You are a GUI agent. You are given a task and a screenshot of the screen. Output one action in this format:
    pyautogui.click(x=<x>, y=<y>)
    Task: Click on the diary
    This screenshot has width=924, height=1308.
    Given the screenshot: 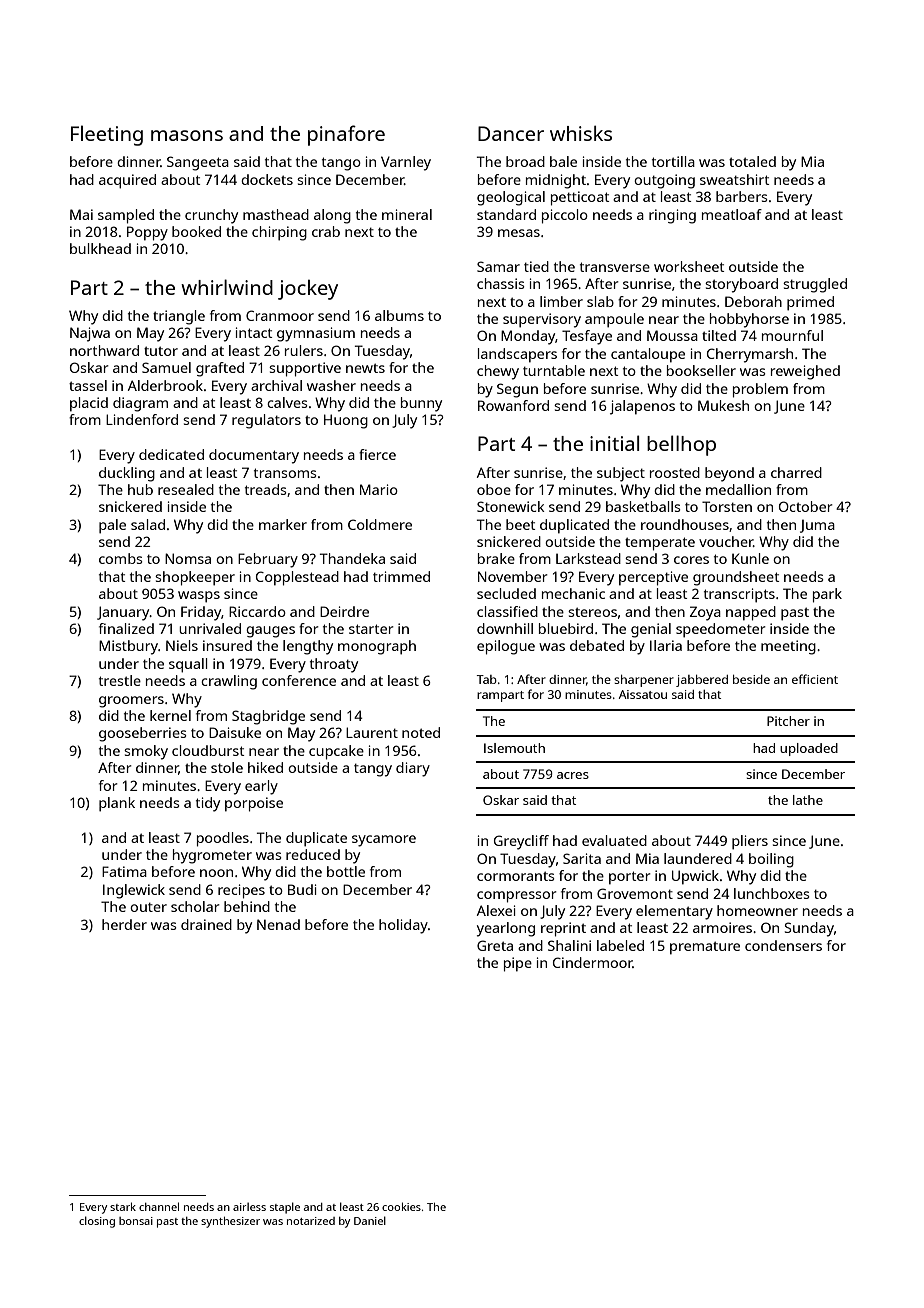 What is the action you would take?
    pyautogui.click(x=413, y=769)
